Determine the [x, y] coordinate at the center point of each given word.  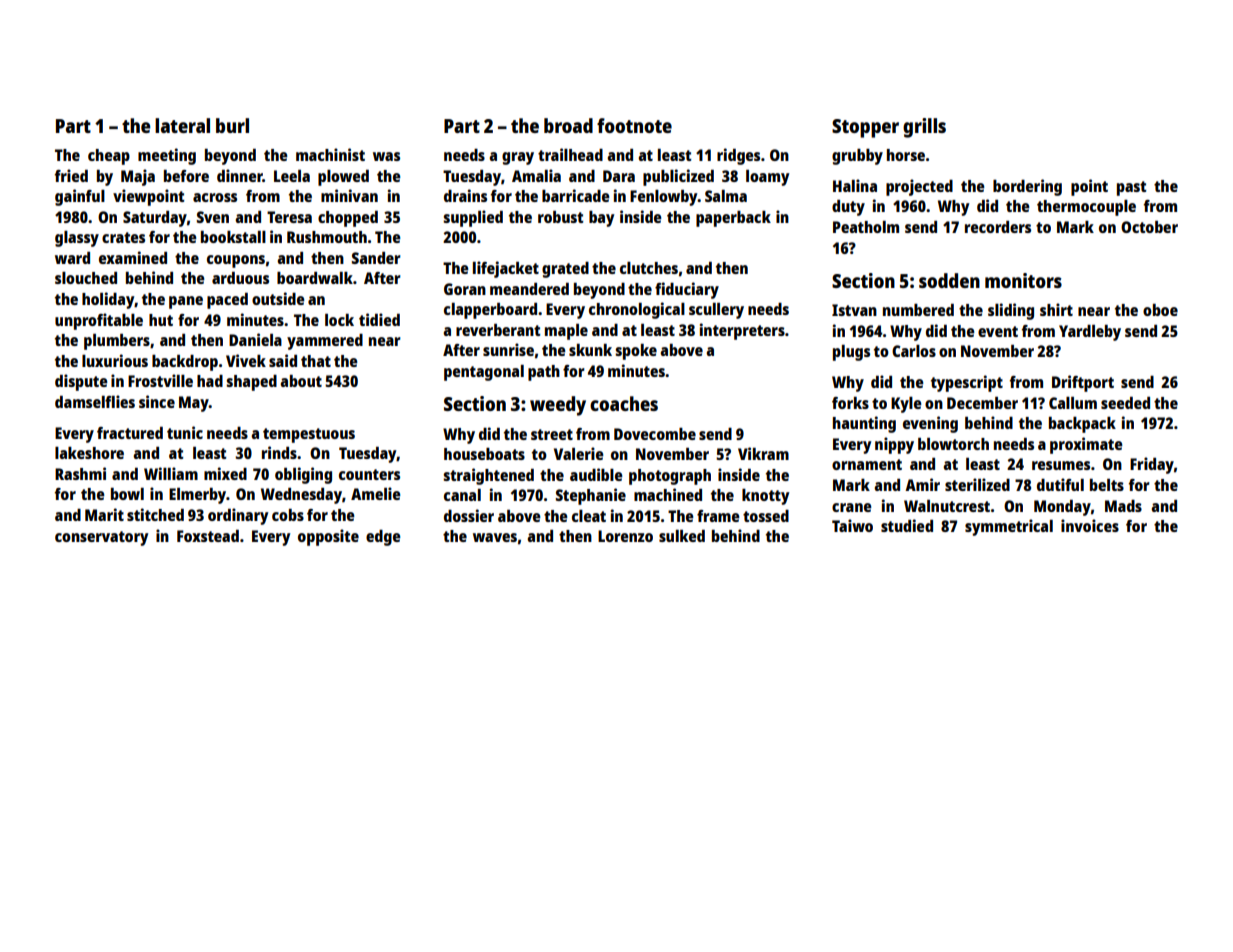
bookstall [233, 237]
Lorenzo [625, 536]
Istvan [854, 310]
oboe [1160, 310]
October [1149, 227]
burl [232, 125]
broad [568, 125]
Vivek [246, 360]
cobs [288, 515]
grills [924, 128]
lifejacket [506, 269]
